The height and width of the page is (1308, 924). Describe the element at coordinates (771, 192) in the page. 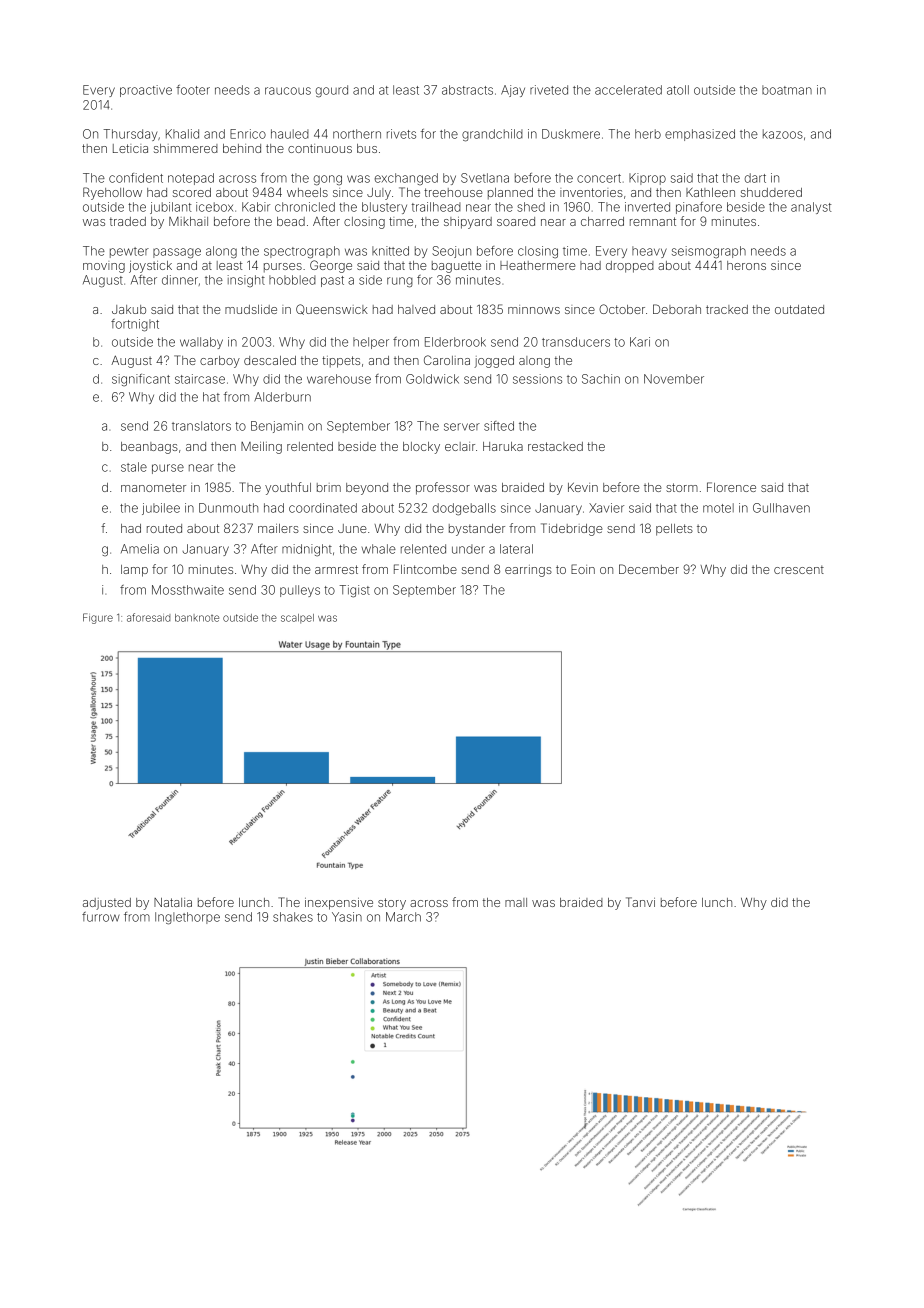

I see `shuddered` at that location.
